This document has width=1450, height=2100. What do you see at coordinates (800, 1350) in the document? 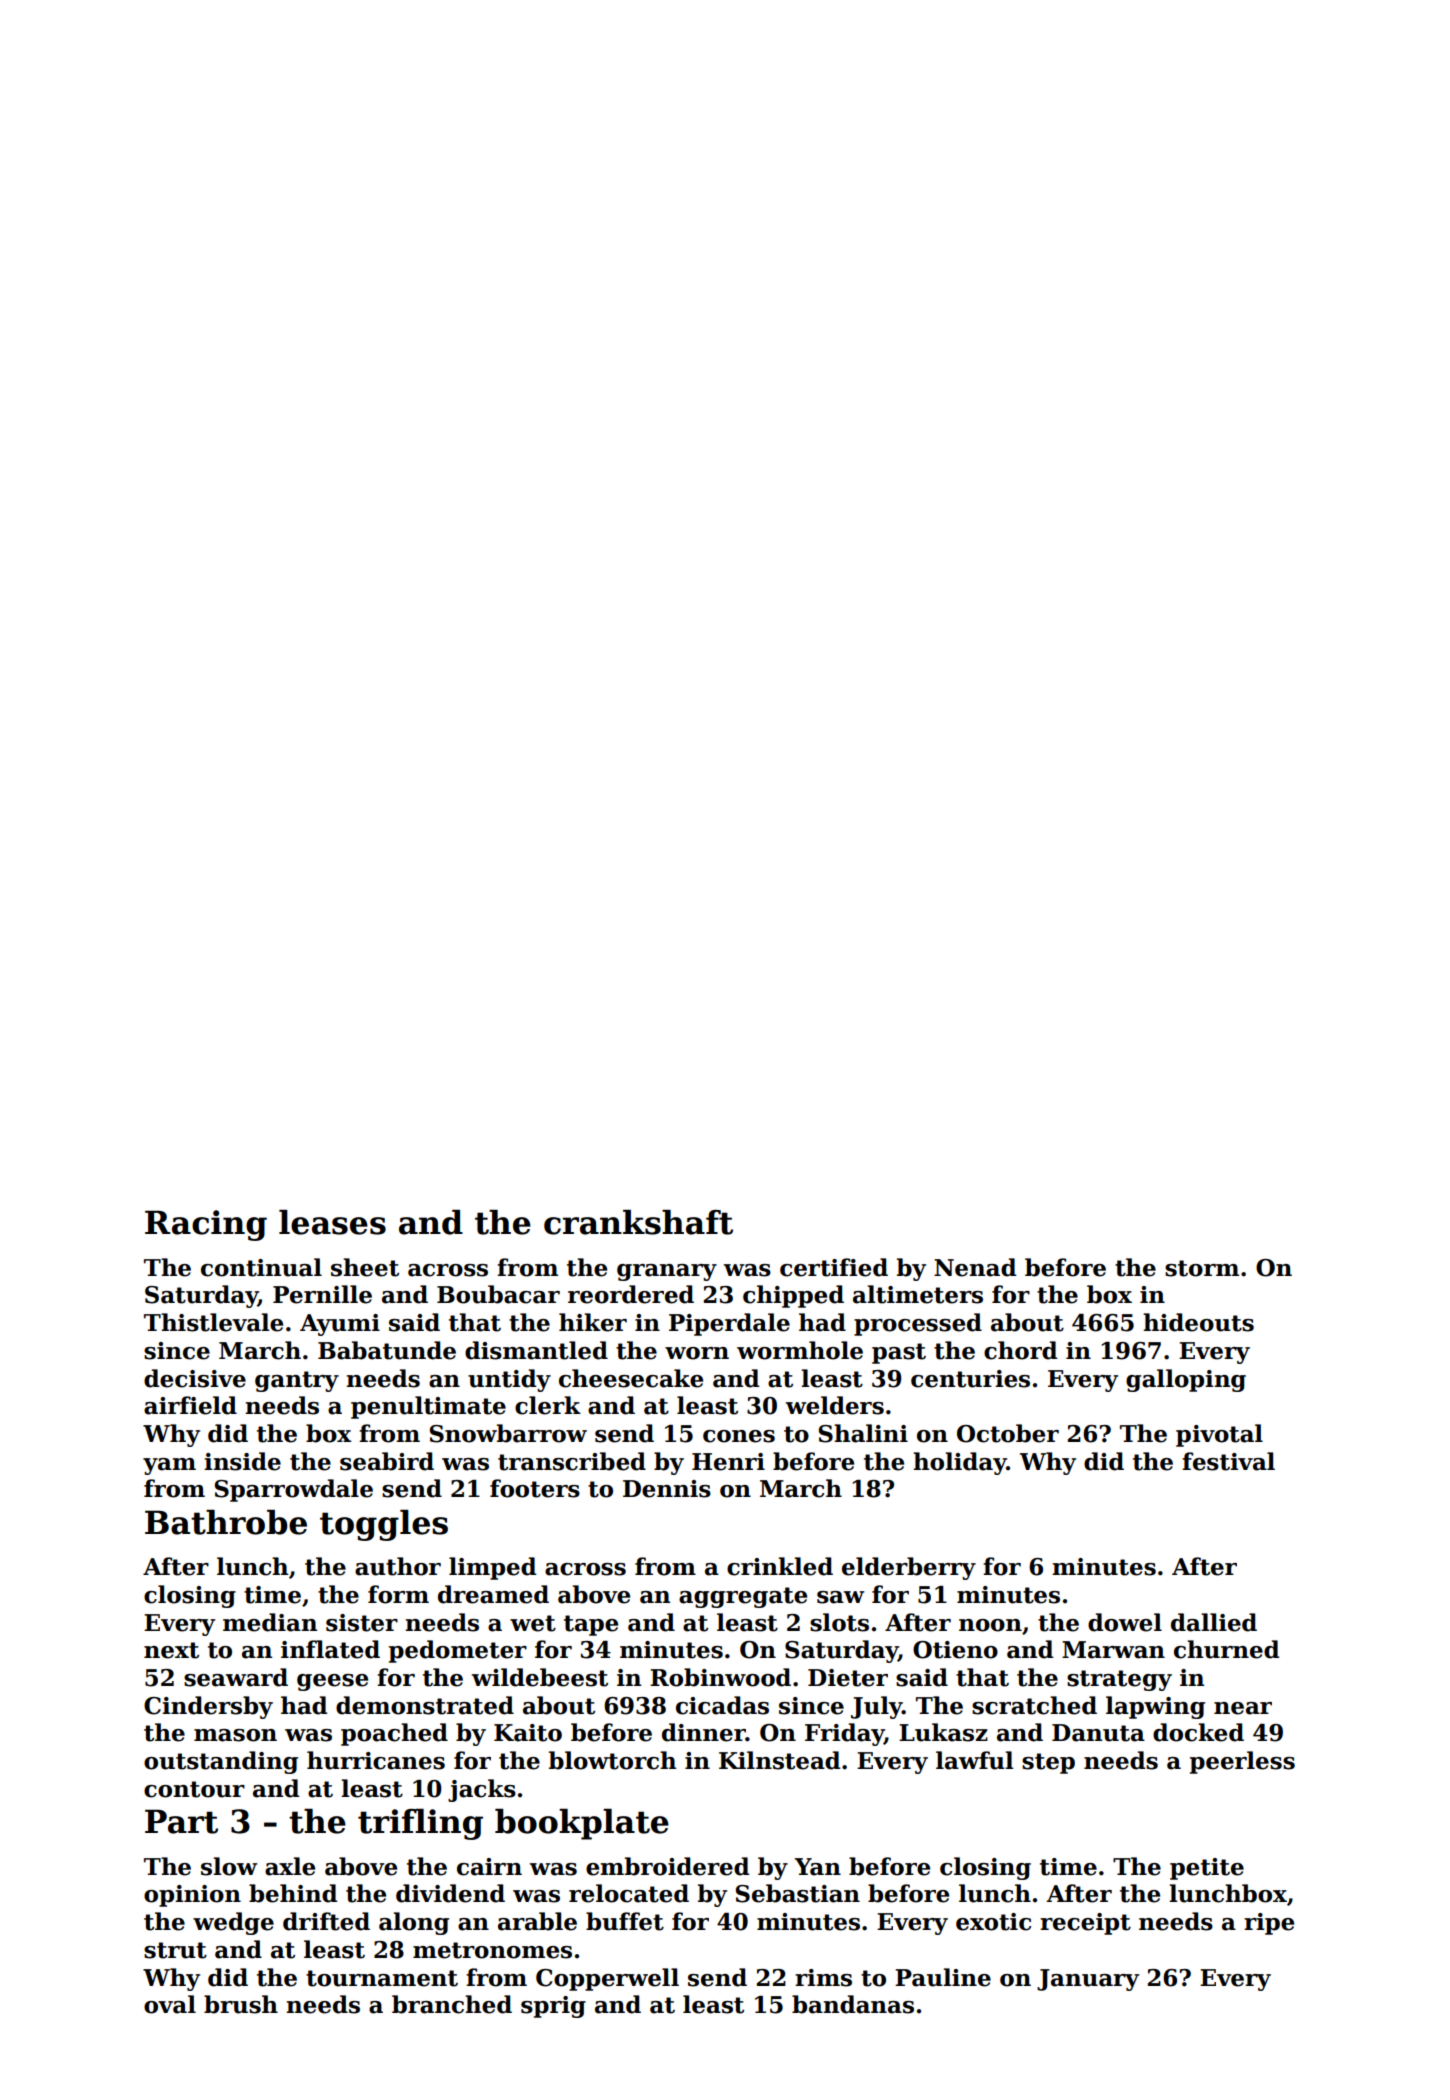
I see `wormhole` at bounding box center [800, 1350].
